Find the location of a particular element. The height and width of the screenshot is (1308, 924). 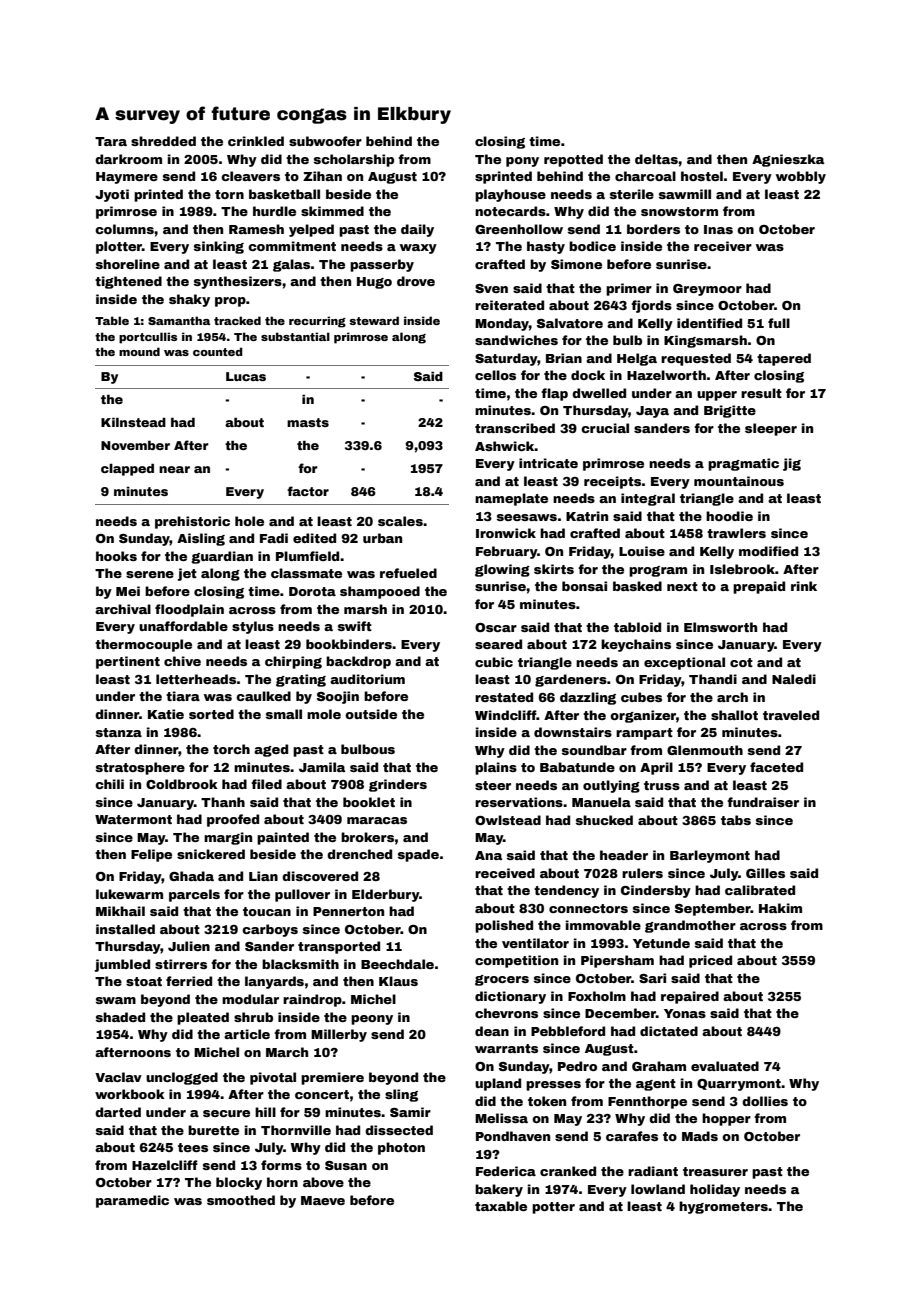

Lian is located at coordinates (263, 876).
